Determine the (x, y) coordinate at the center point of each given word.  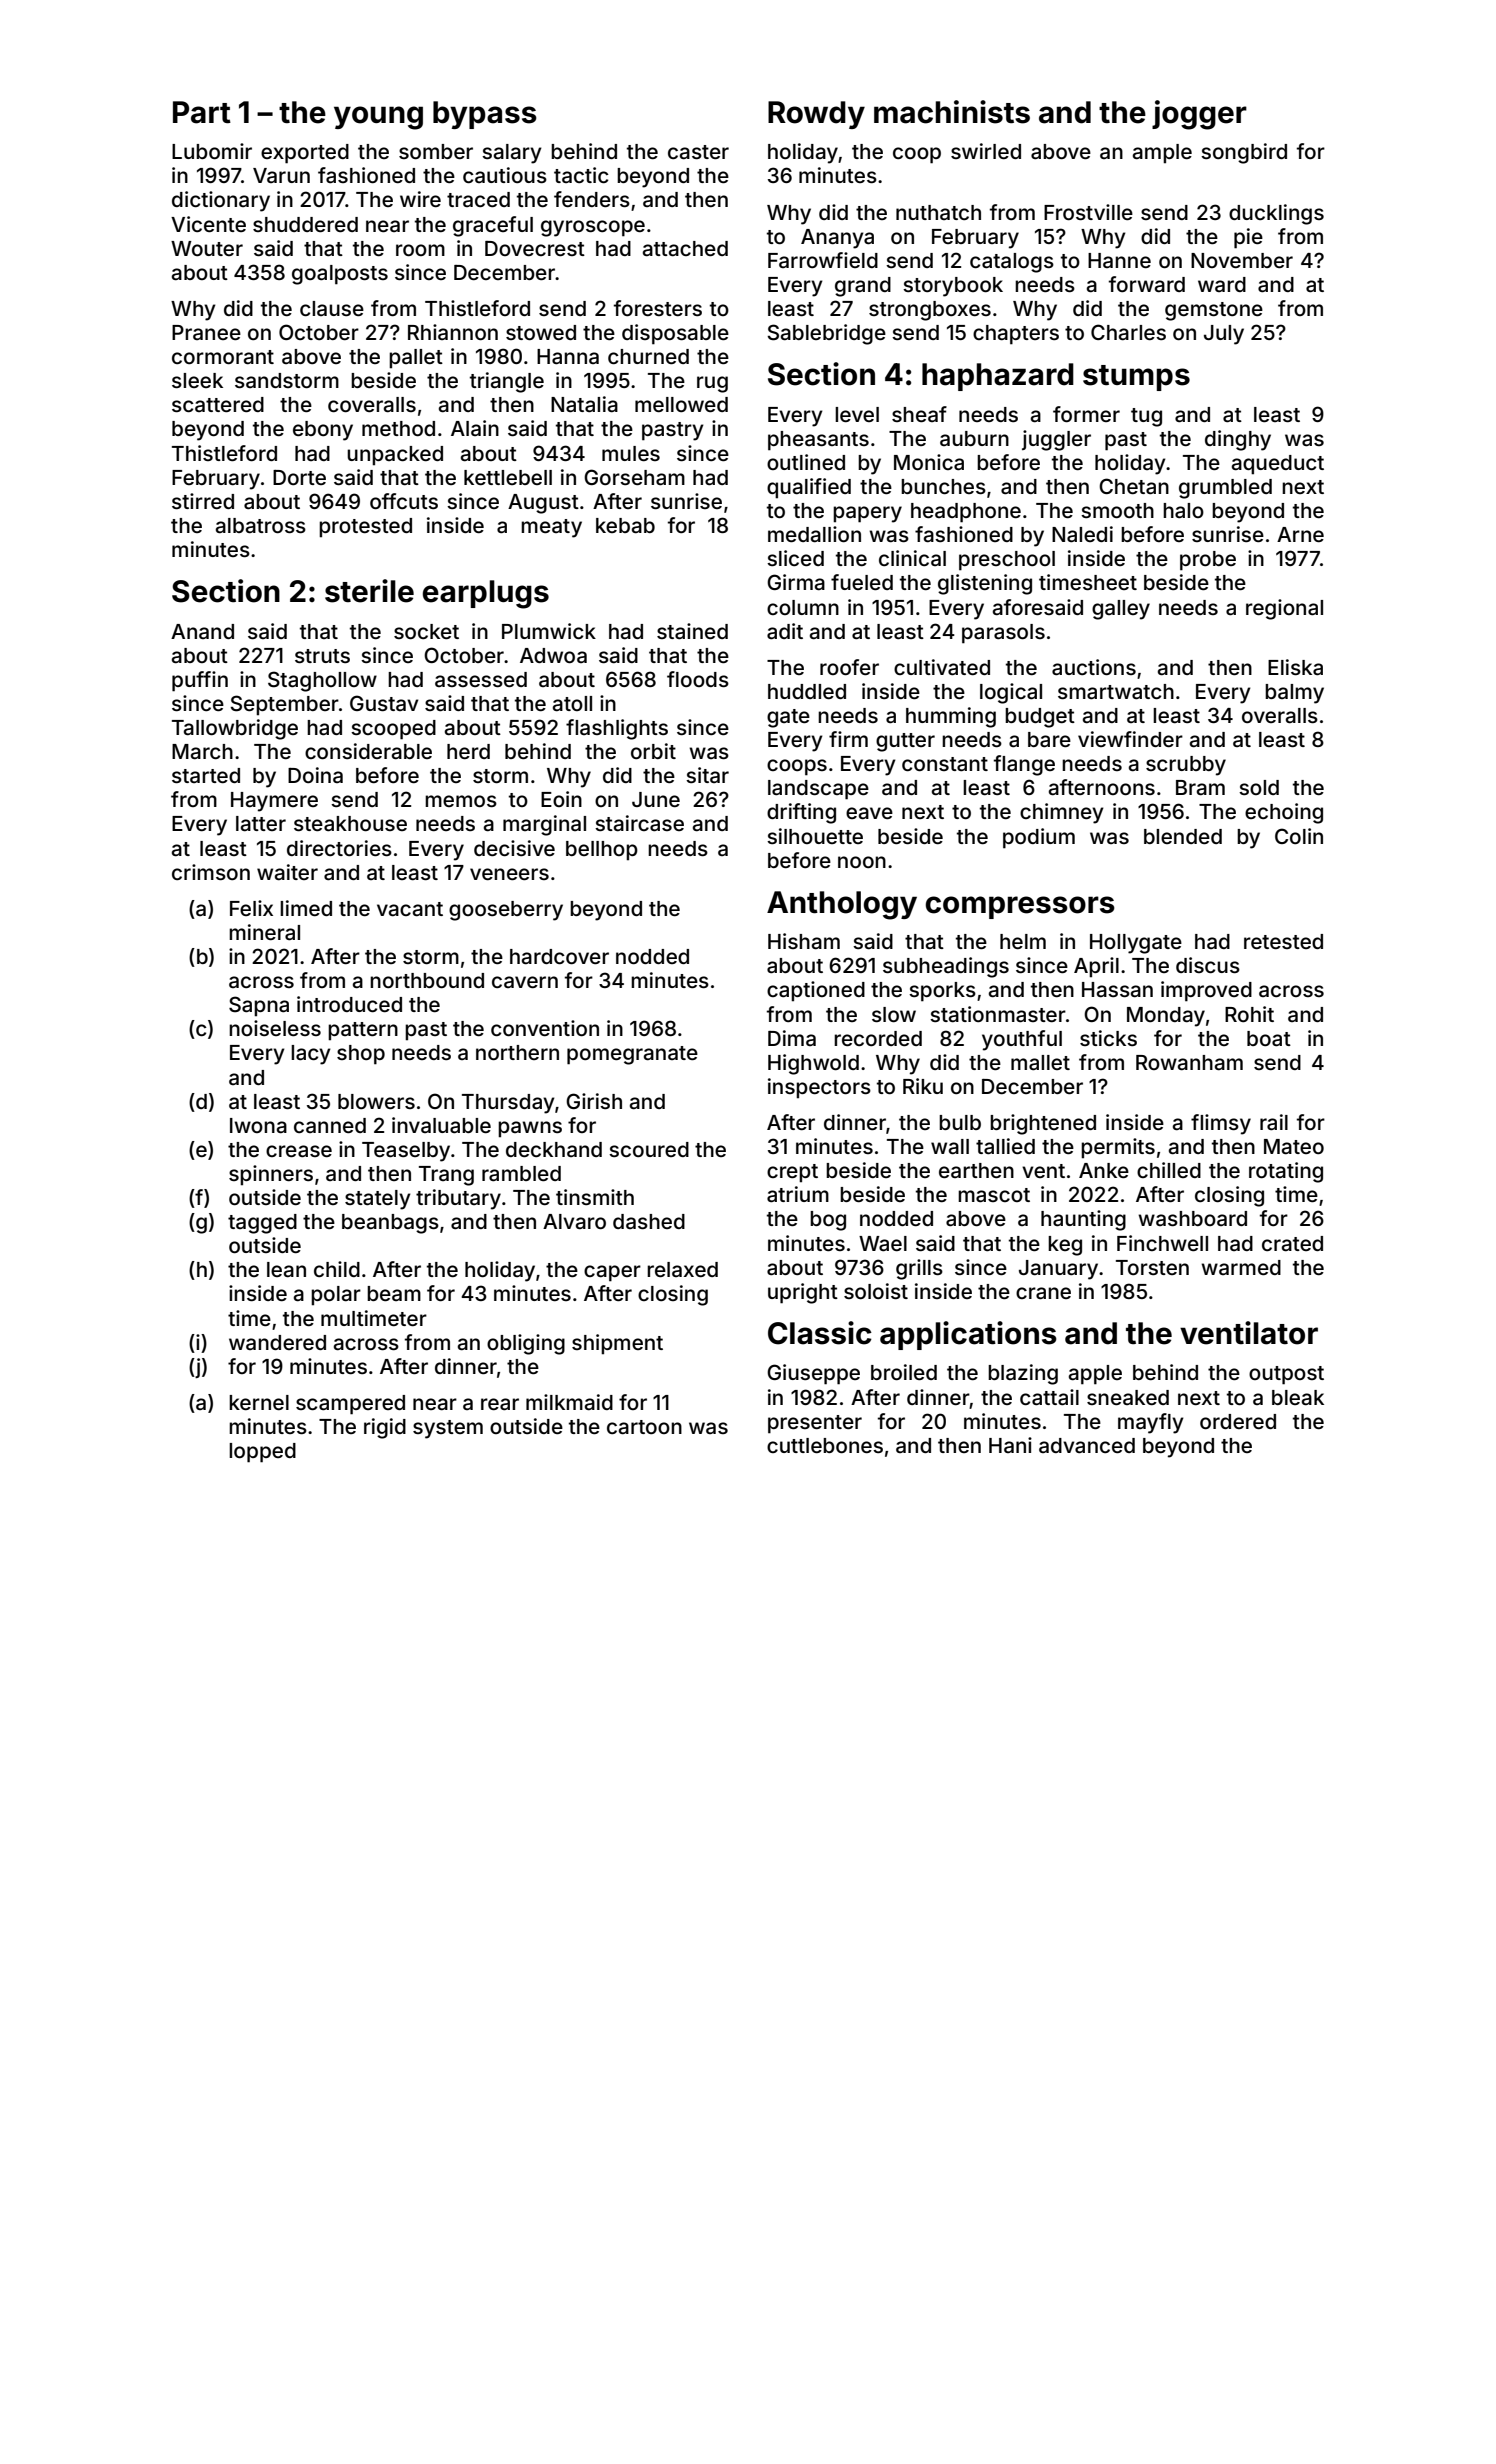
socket (426, 631)
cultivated (942, 667)
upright (803, 1293)
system (448, 1429)
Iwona (258, 1125)
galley (1121, 610)
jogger (1199, 115)
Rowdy (816, 115)
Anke (1104, 1170)
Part (202, 112)
